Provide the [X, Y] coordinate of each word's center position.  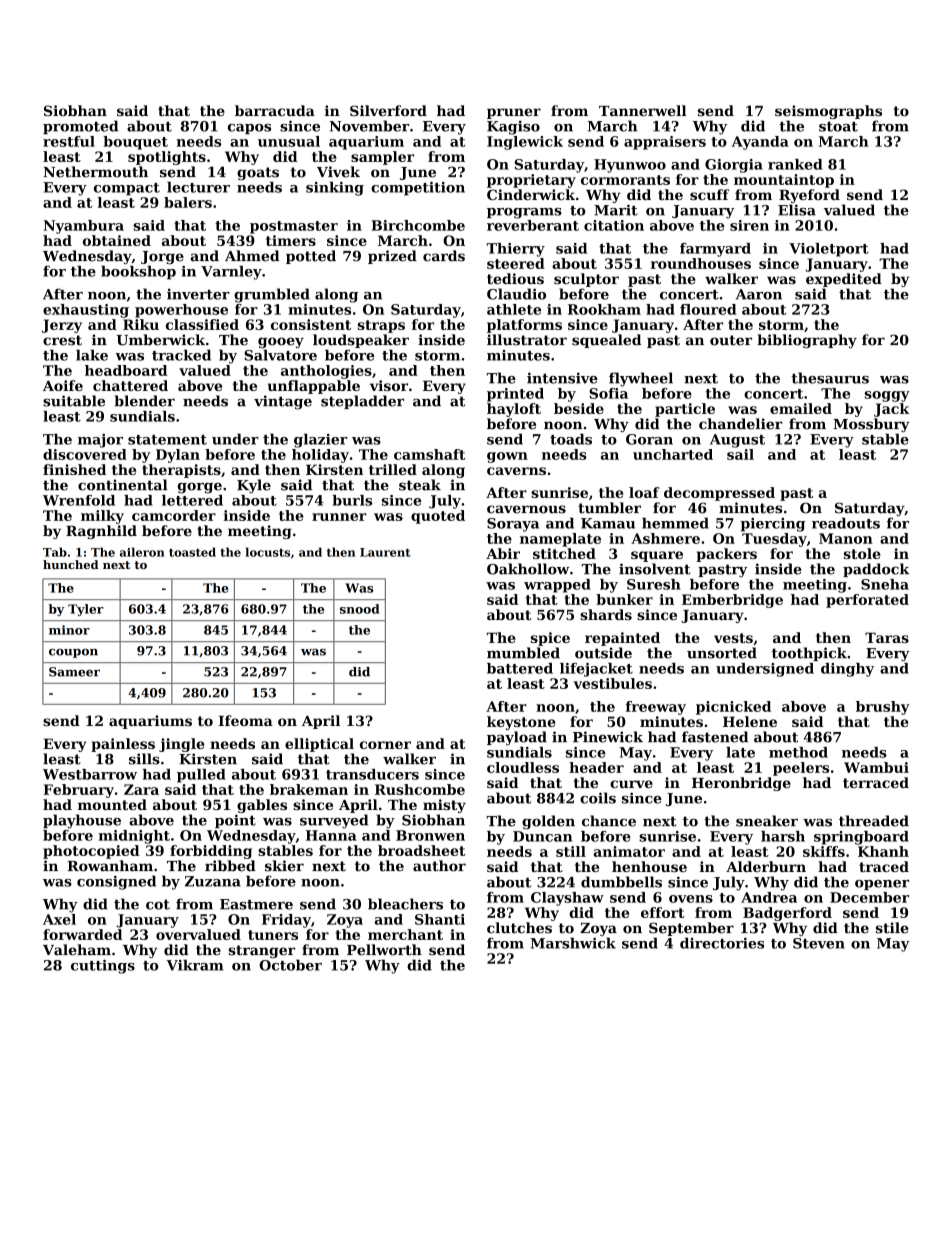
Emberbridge [732, 601]
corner [385, 745]
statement [167, 440]
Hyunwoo [630, 166]
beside [579, 408]
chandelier [741, 424]
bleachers [405, 904]
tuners [273, 935]
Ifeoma [245, 720]
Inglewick [525, 143]
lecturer [198, 187]
